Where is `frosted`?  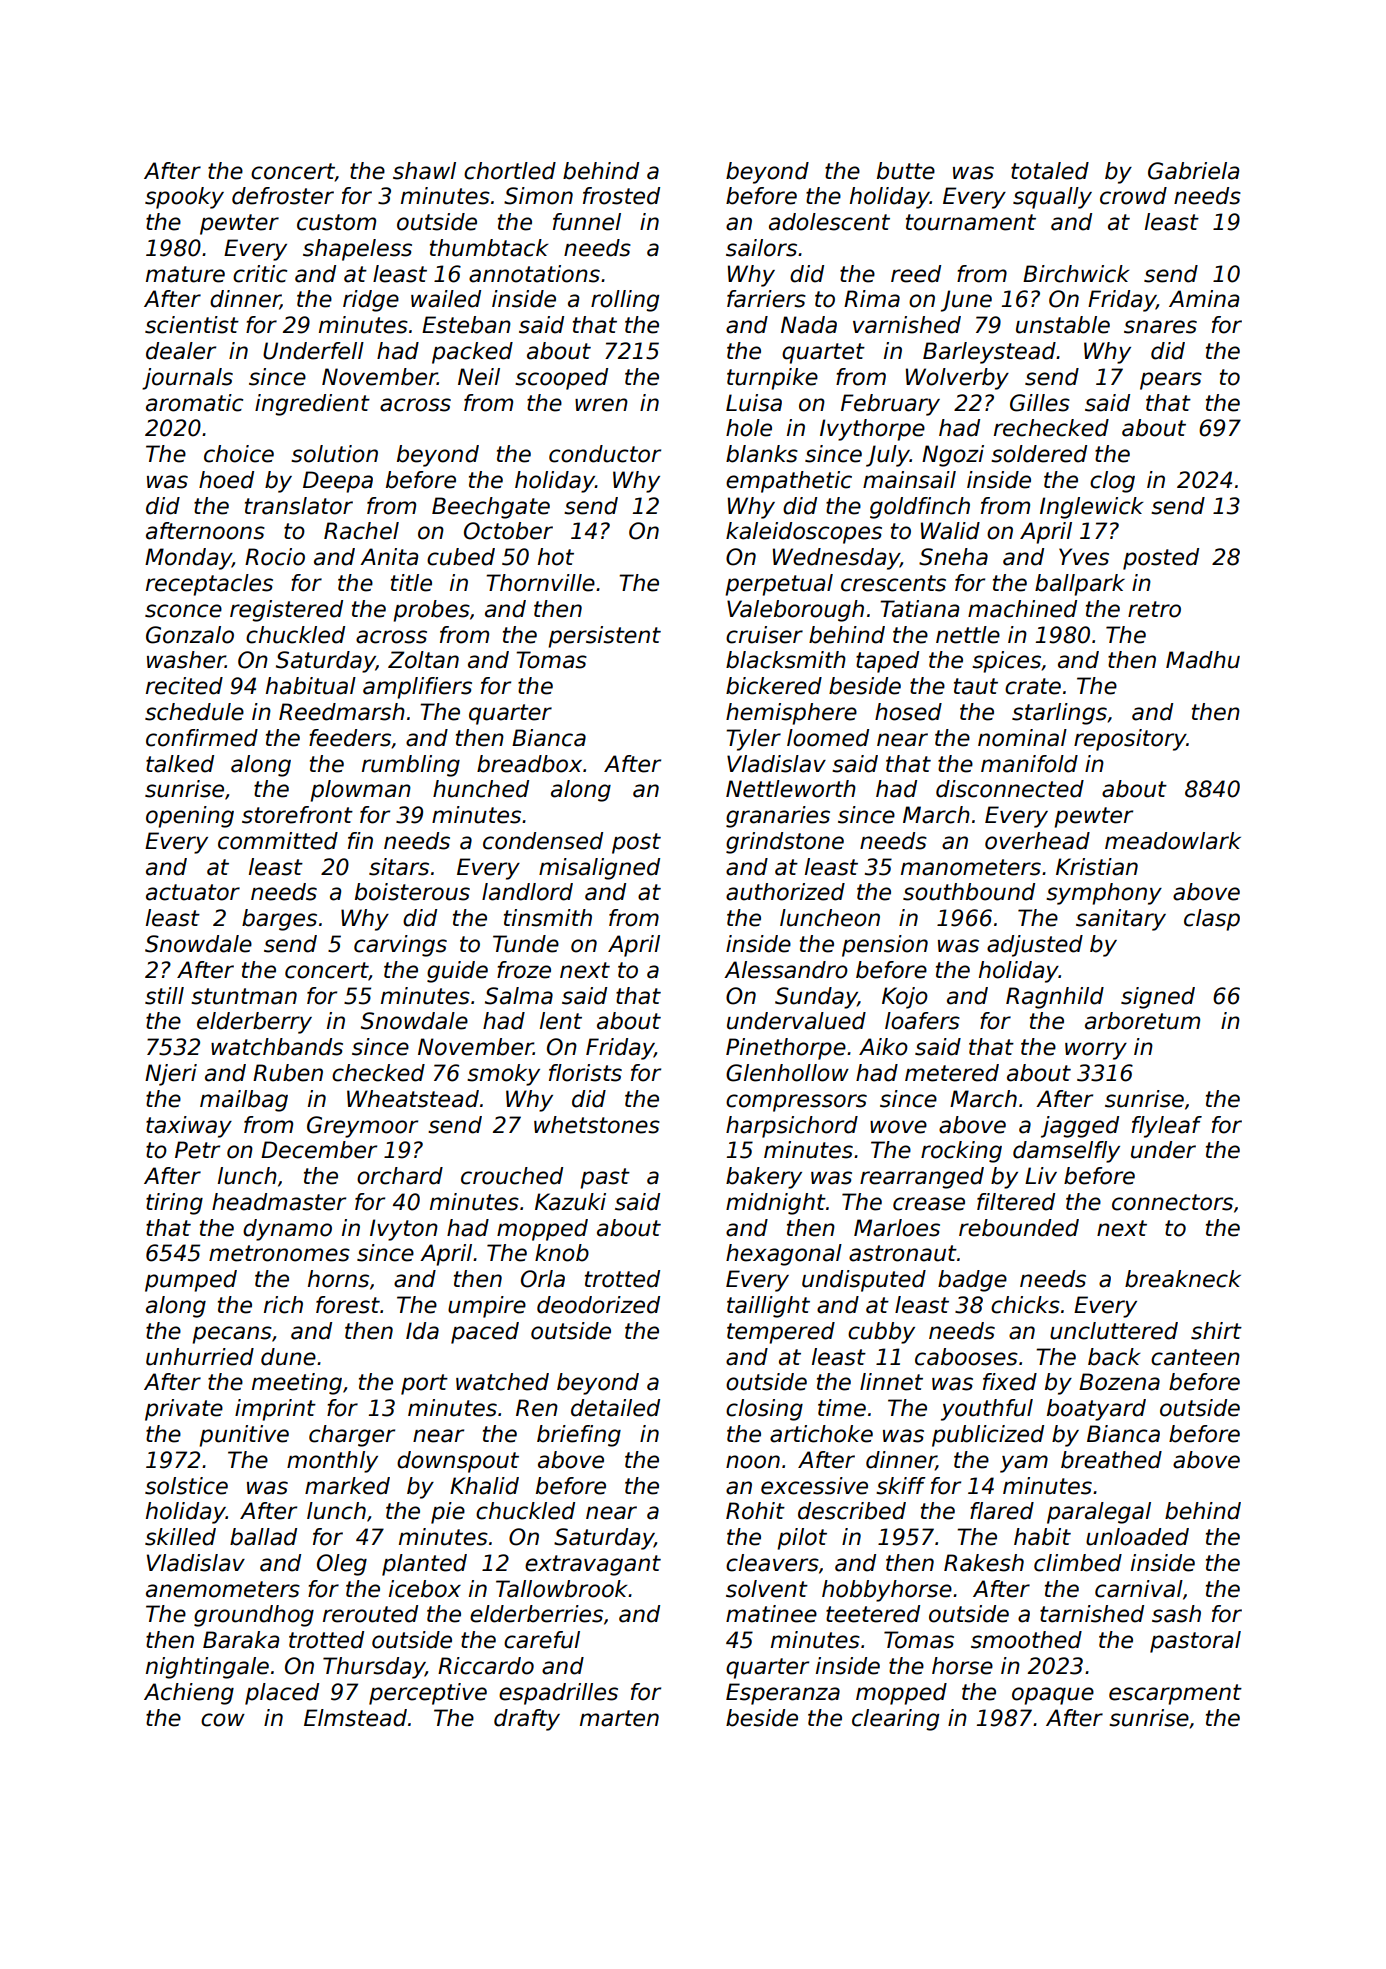 frosted is located at coordinates (621, 196).
